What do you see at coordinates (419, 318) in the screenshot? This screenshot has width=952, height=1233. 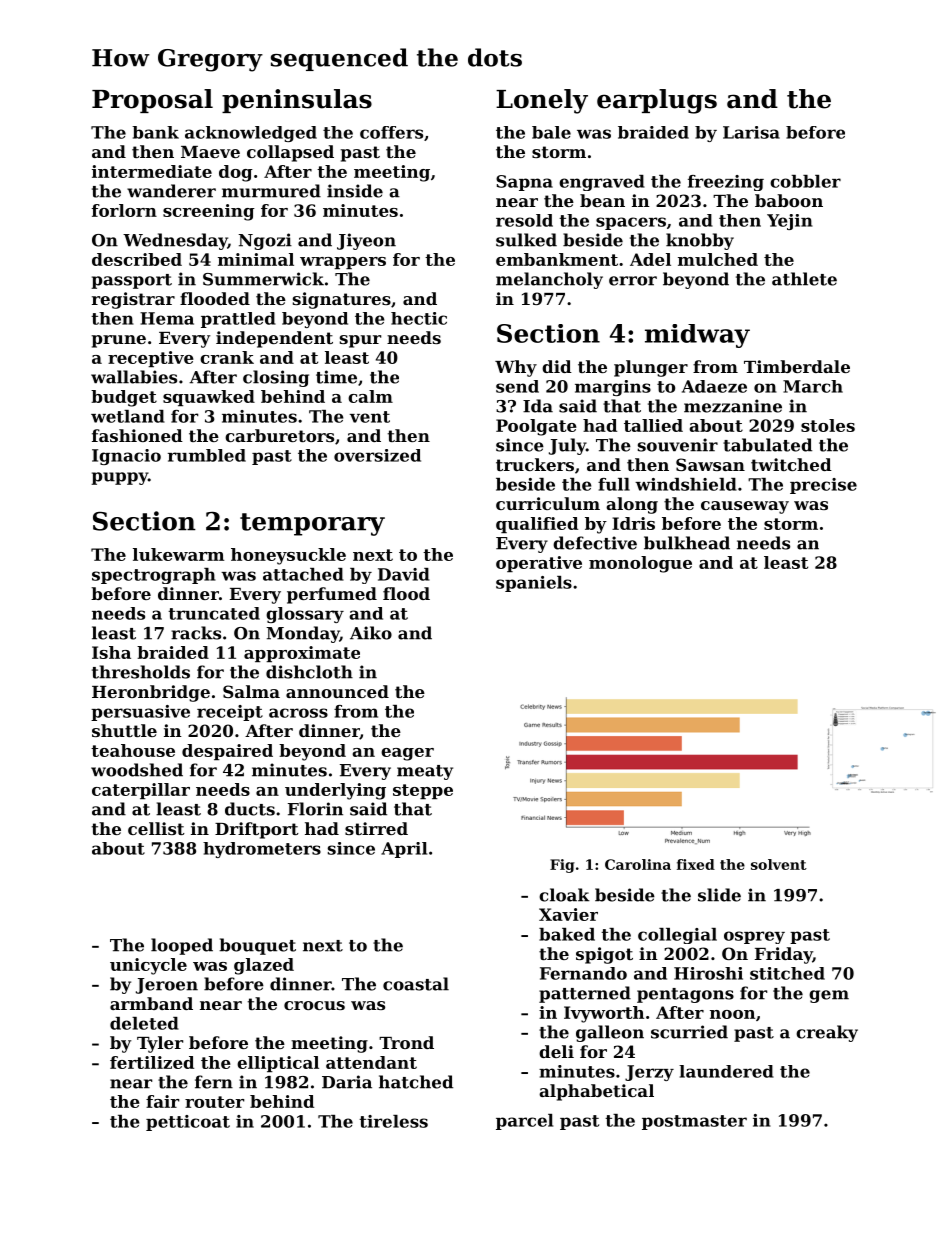 I see `hectic` at bounding box center [419, 318].
